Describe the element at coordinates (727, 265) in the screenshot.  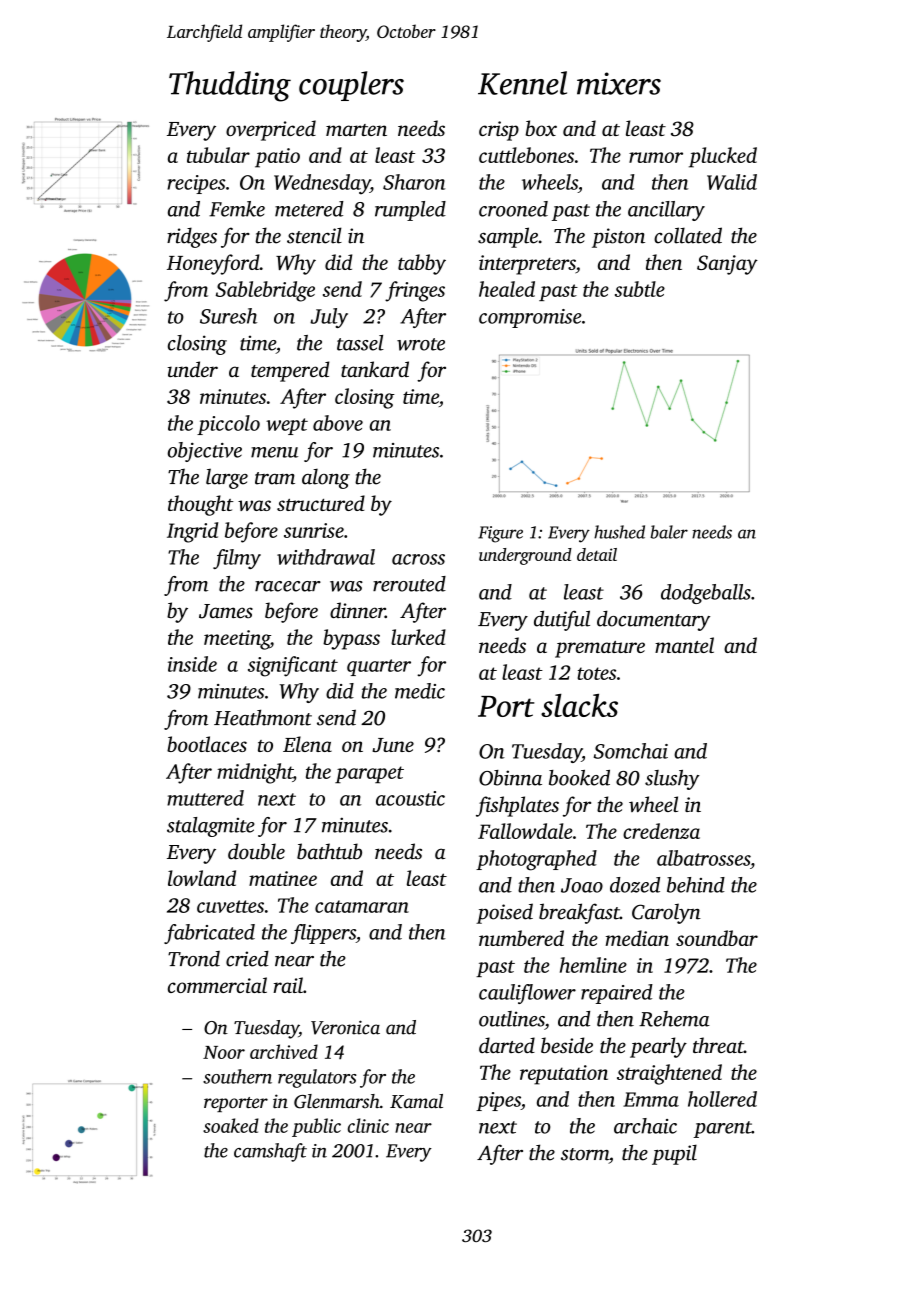
I see `Sanjay` at that location.
